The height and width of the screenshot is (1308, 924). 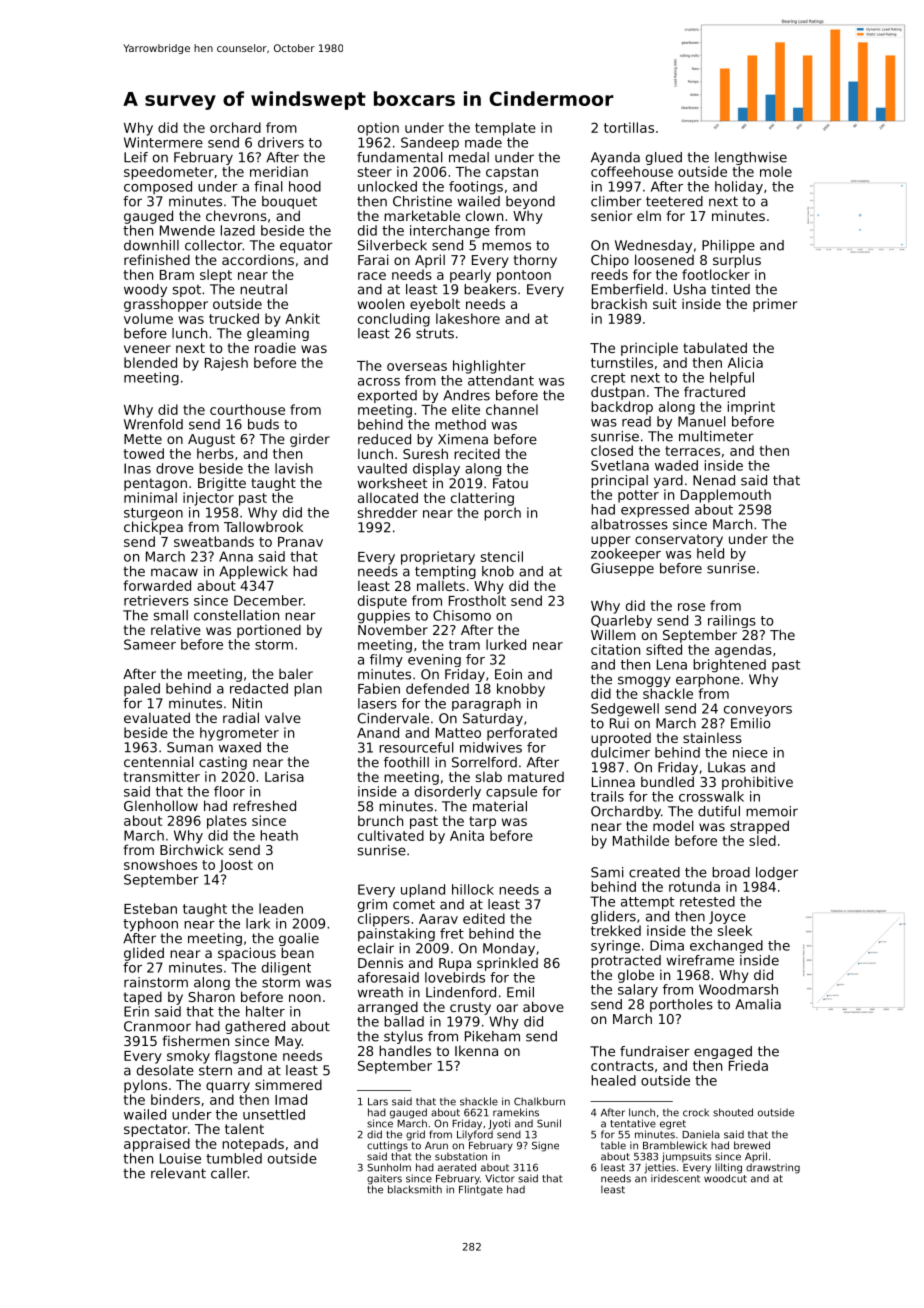 I want to click on Flintgate, so click(x=481, y=1190).
